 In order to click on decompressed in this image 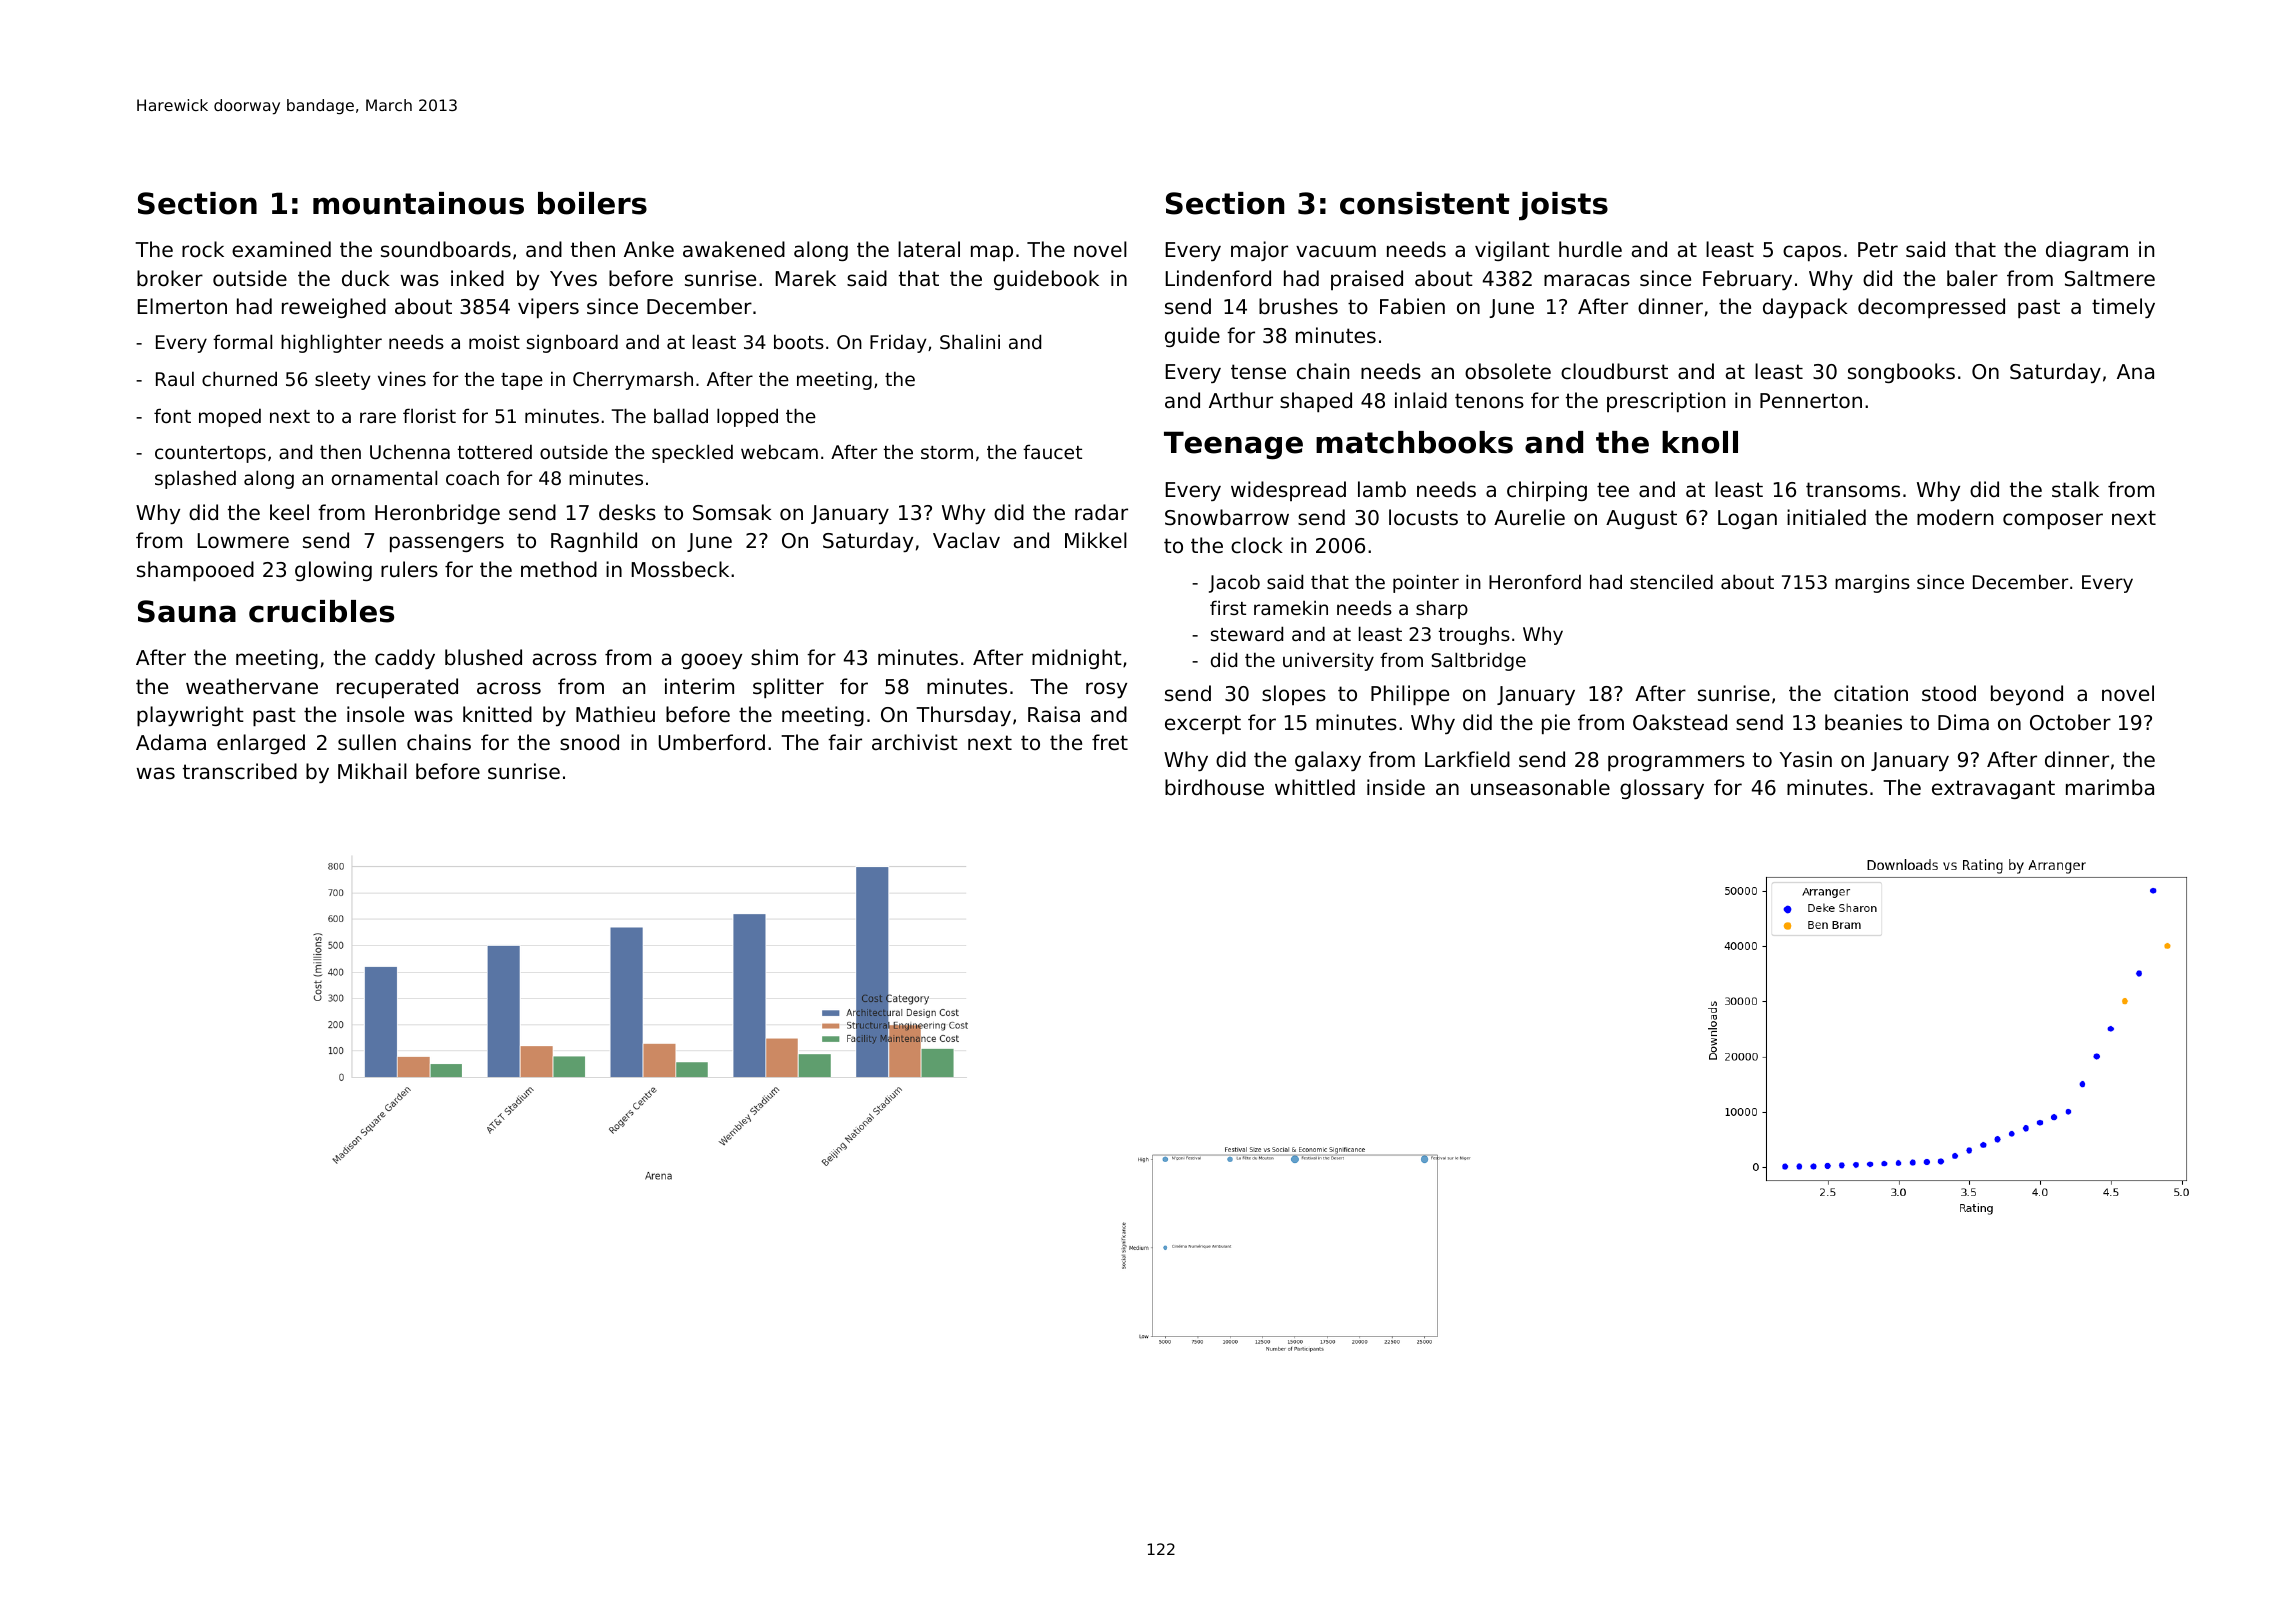, I will do `click(1931, 308)`.
